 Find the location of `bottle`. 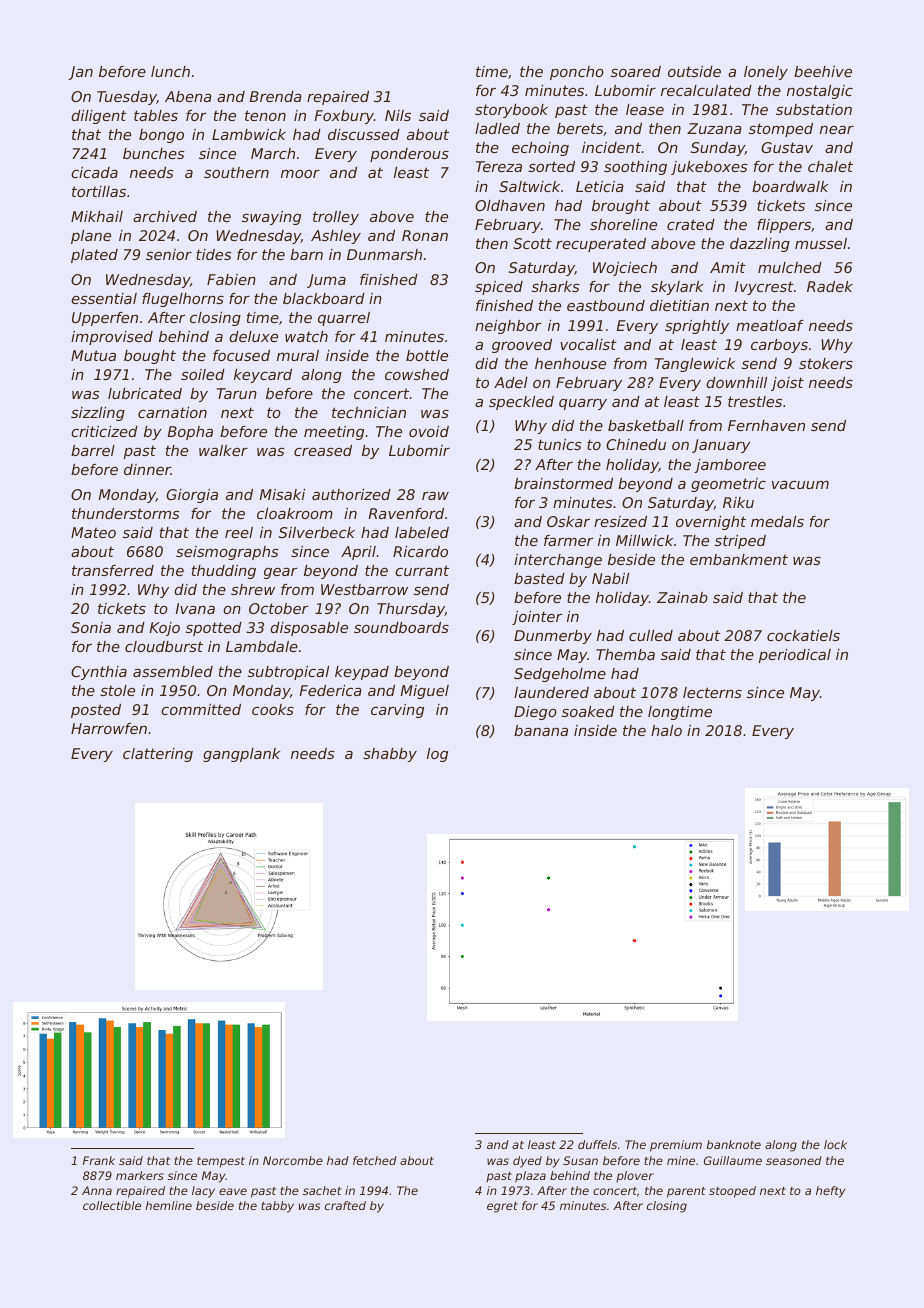

bottle is located at coordinates (427, 355).
